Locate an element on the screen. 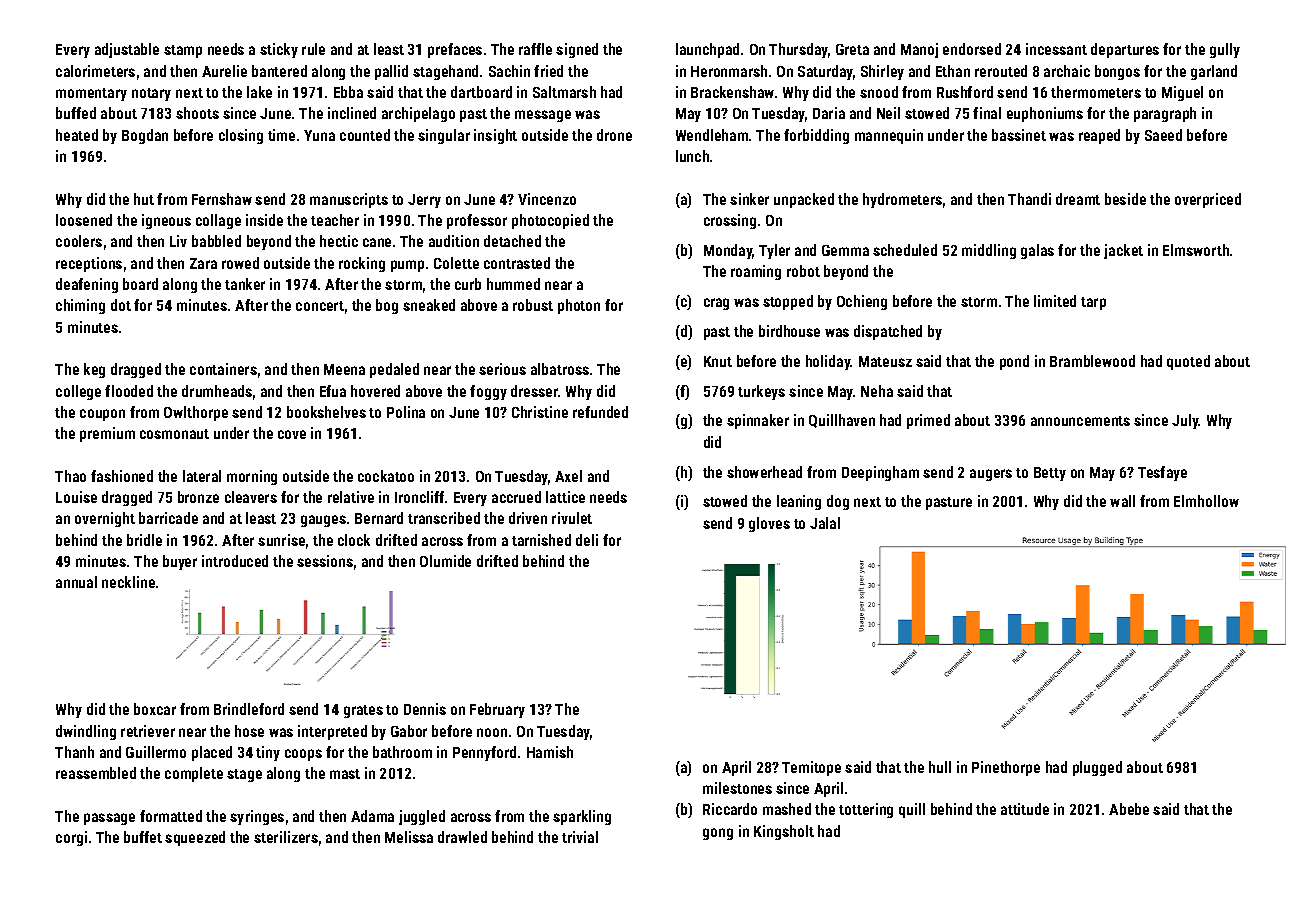 The height and width of the screenshot is (924, 1308). bridle is located at coordinates (144, 540).
